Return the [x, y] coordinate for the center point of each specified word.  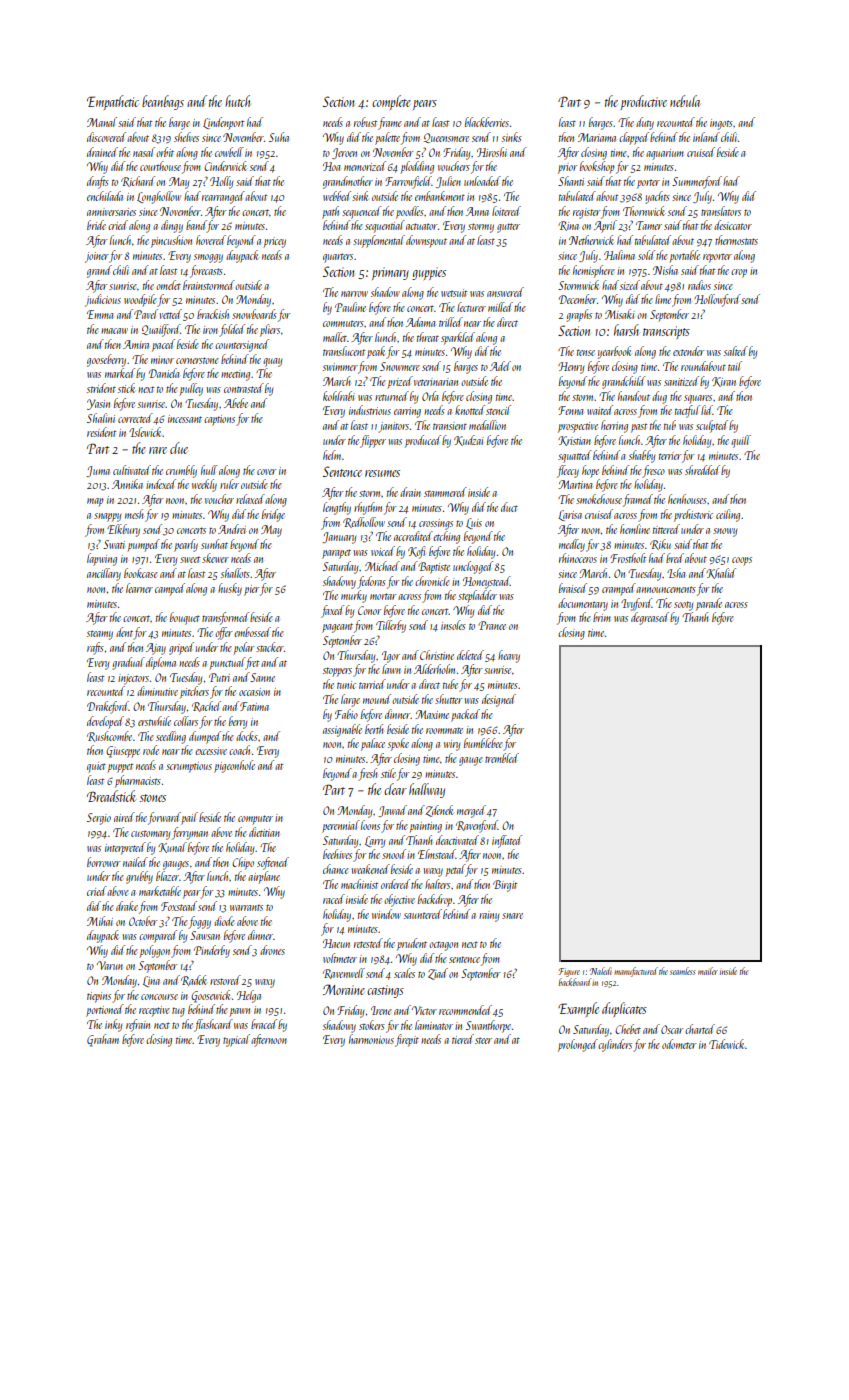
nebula [685, 101]
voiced [383, 551]
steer [483, 1041]
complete [391, 102]
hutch [237, 101]
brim [602, 617]
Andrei [232, 529]
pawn [239, 1012]
